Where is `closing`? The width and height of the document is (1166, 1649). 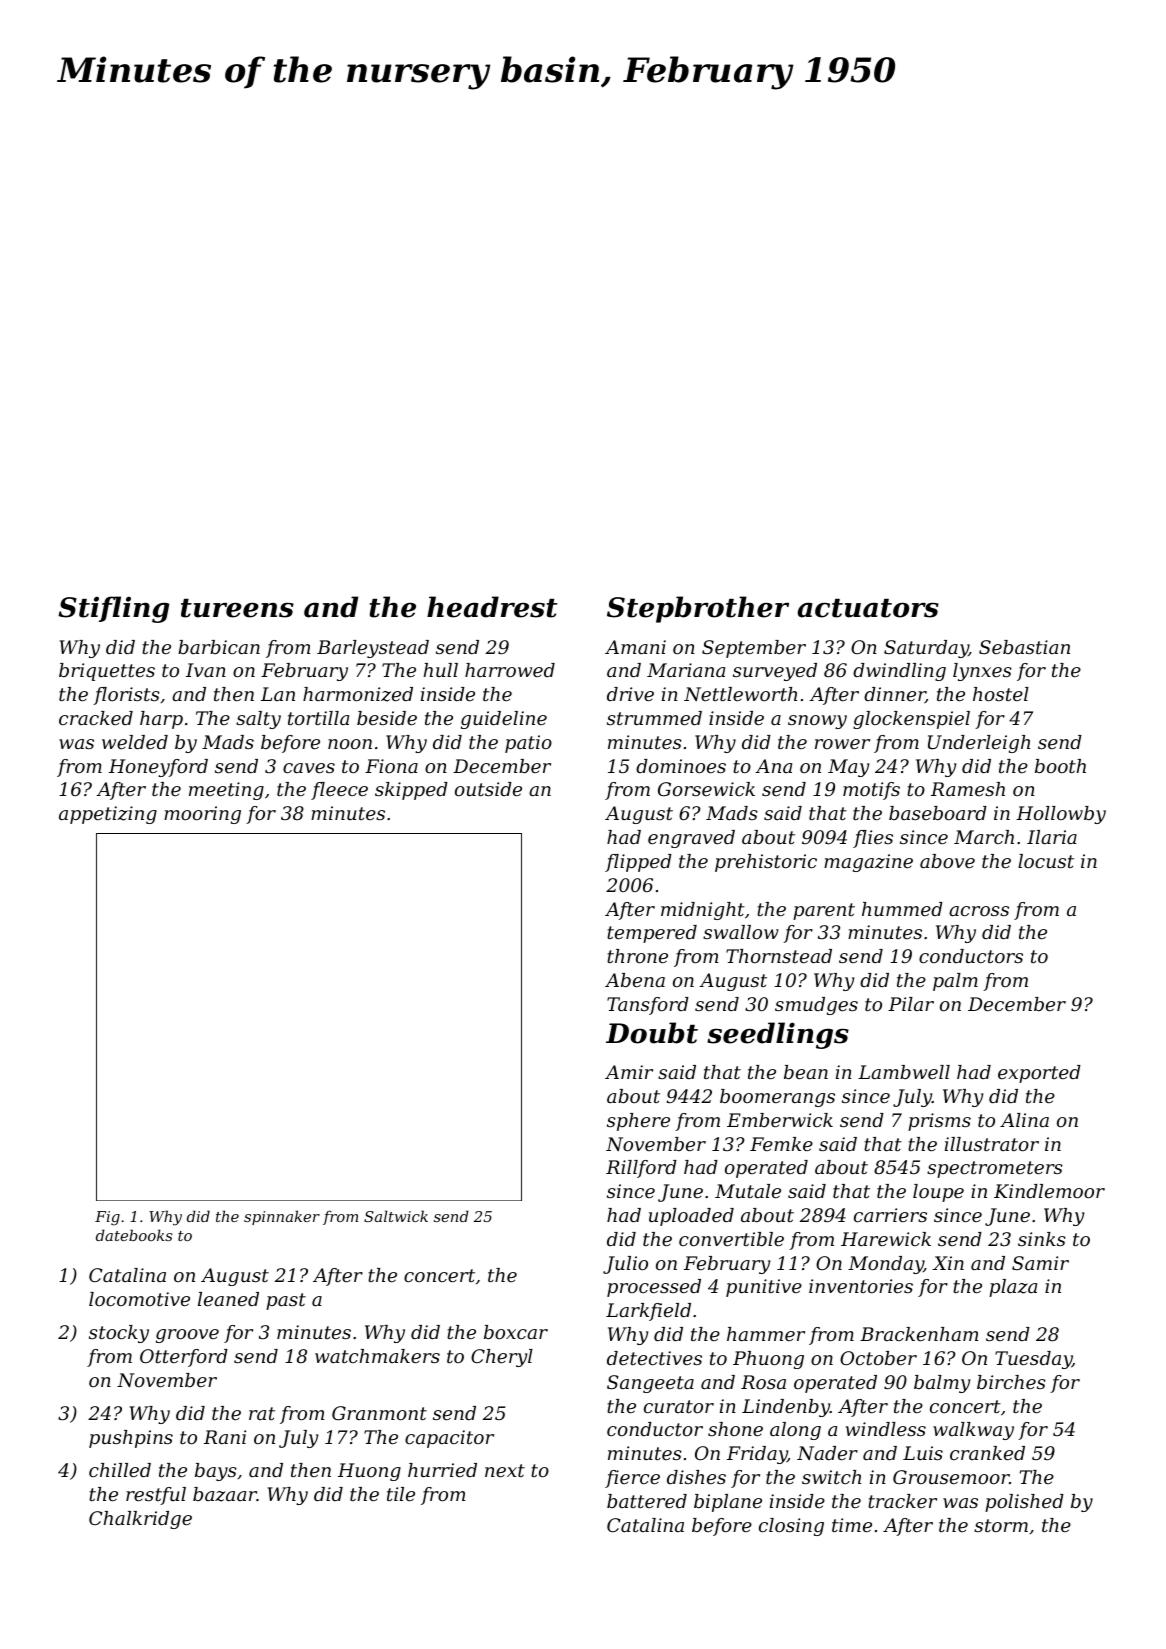
closing is located at coordinates (791, 1527).
